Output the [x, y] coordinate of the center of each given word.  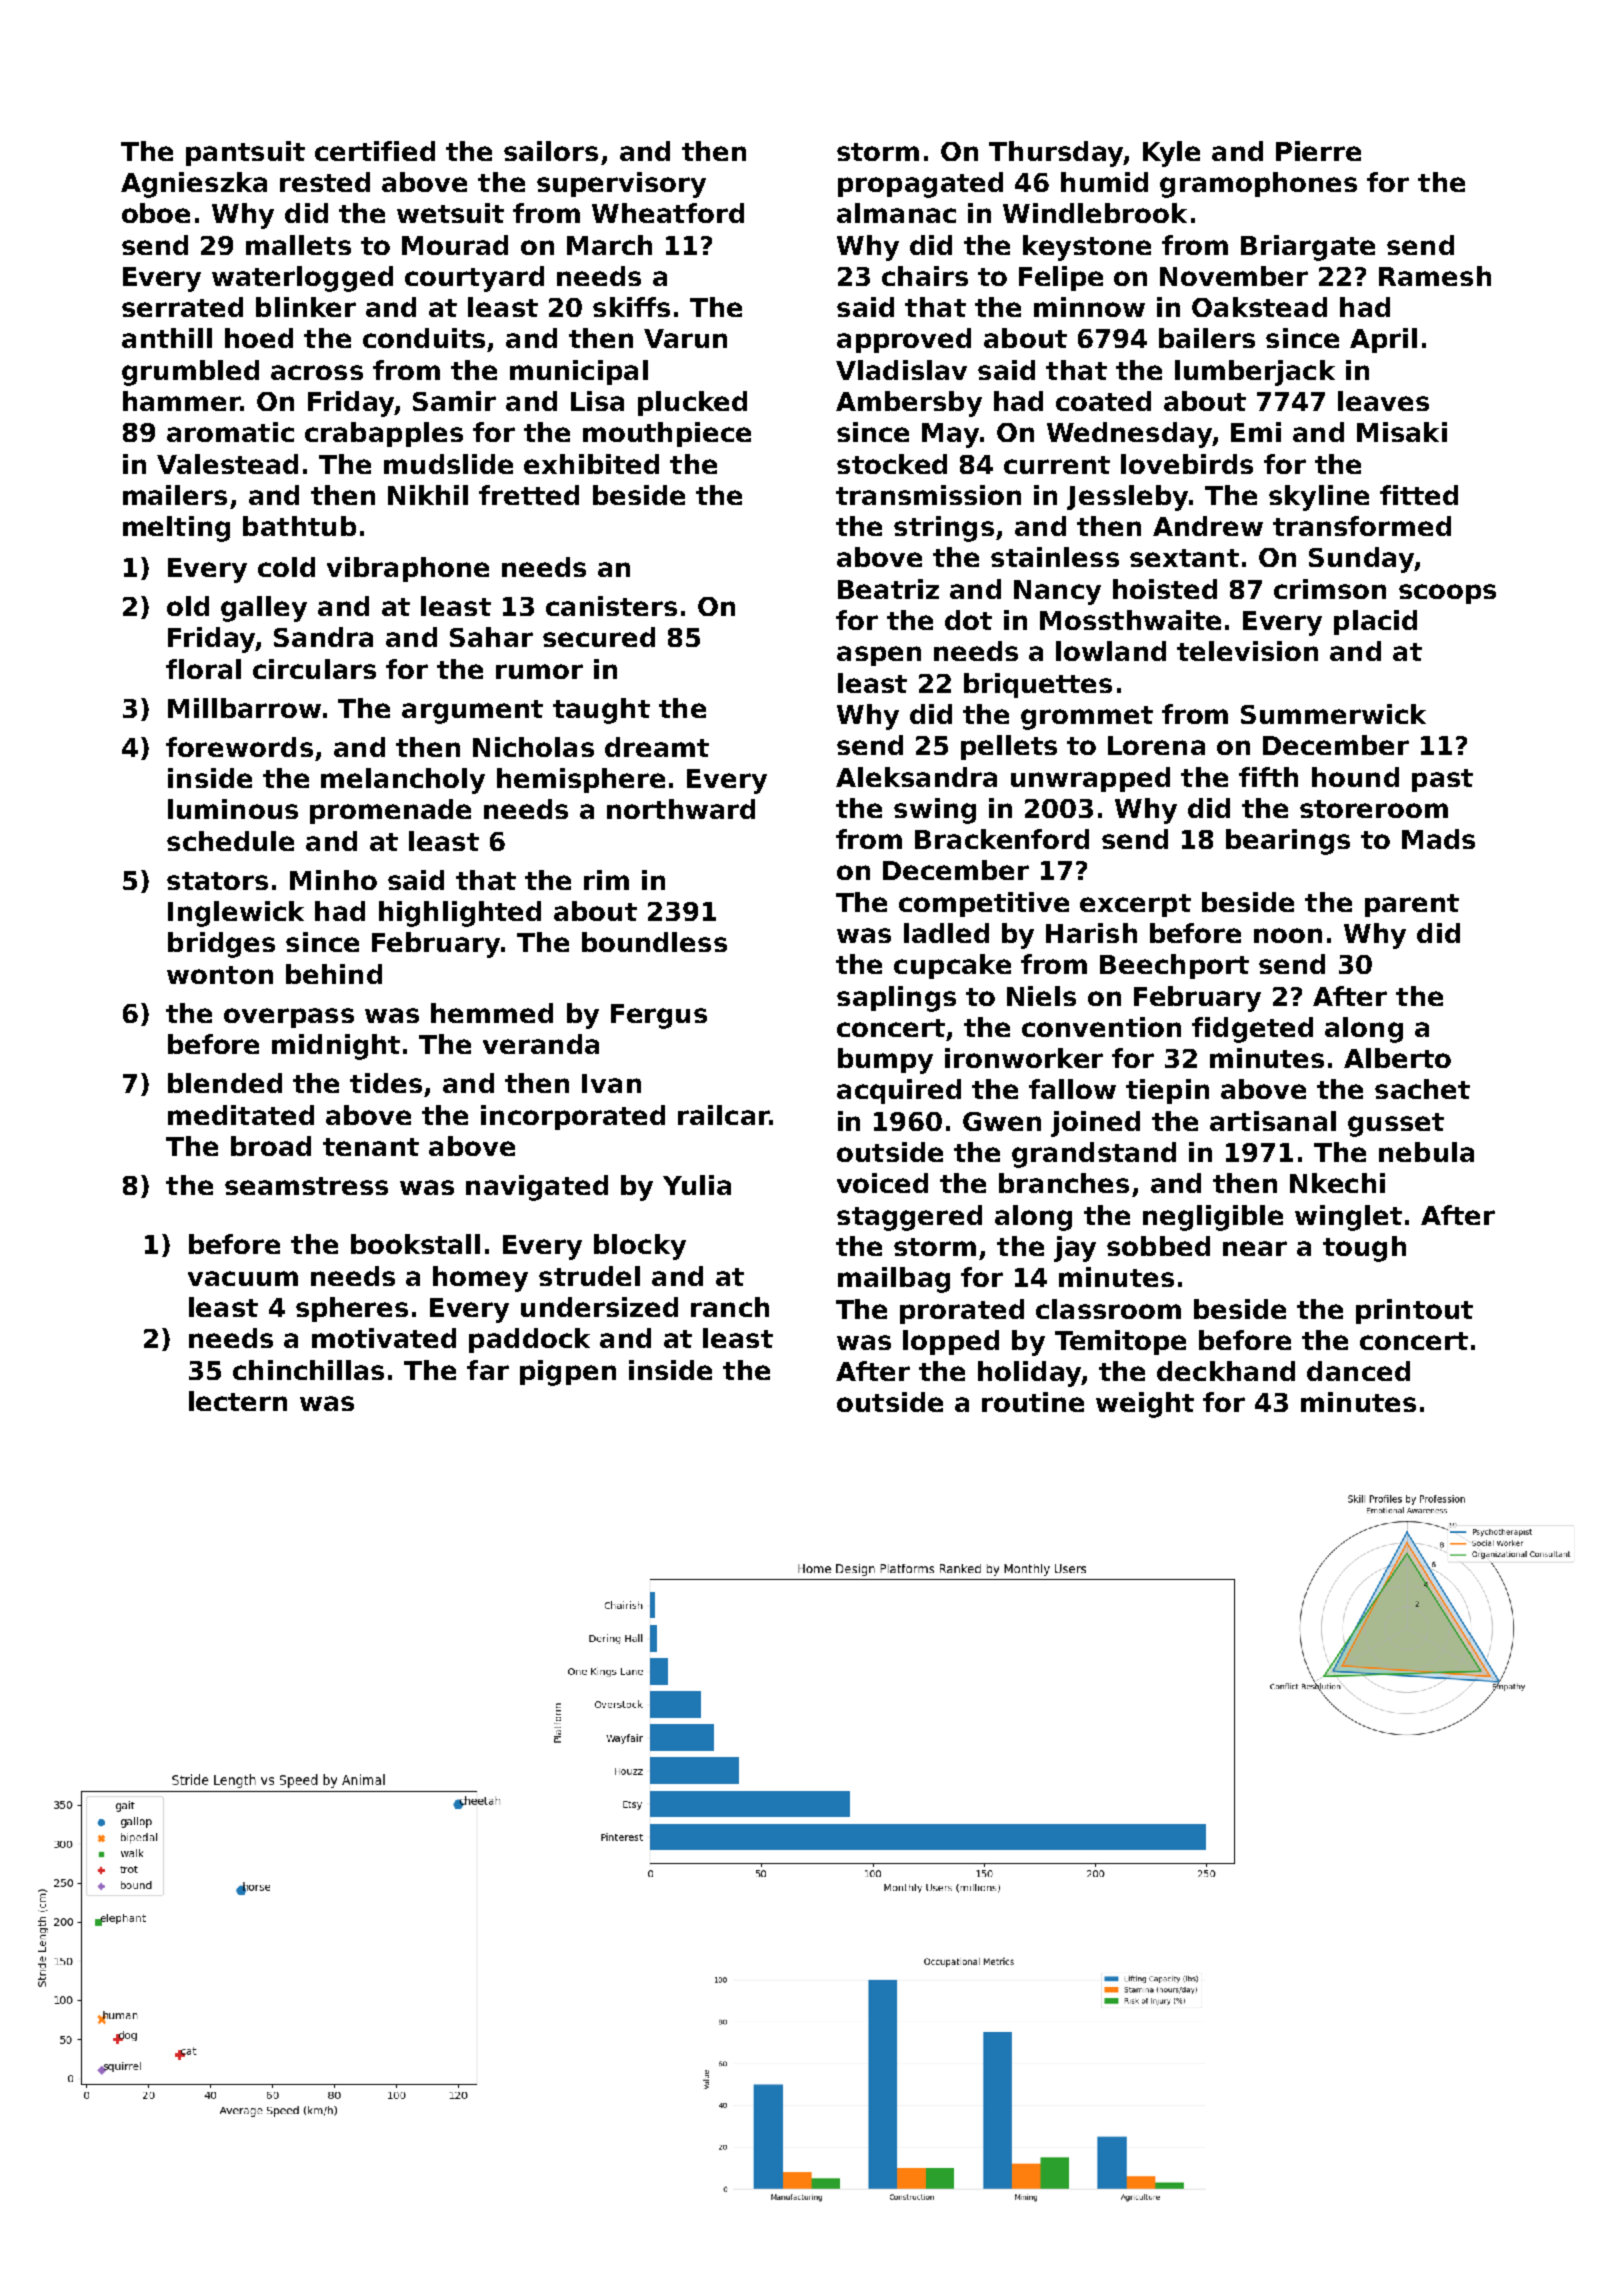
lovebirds [1187, 464]
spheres [352, 1309]
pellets [1009, 747]
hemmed [492, 1013]
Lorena [1156, 745]
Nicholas [533, 747]
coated [1103, 401]
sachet [1422, 1089]
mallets [298, 245]
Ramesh [1435, 276]
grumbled [190, 373]
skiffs [631, 307]
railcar [723, 1115]
